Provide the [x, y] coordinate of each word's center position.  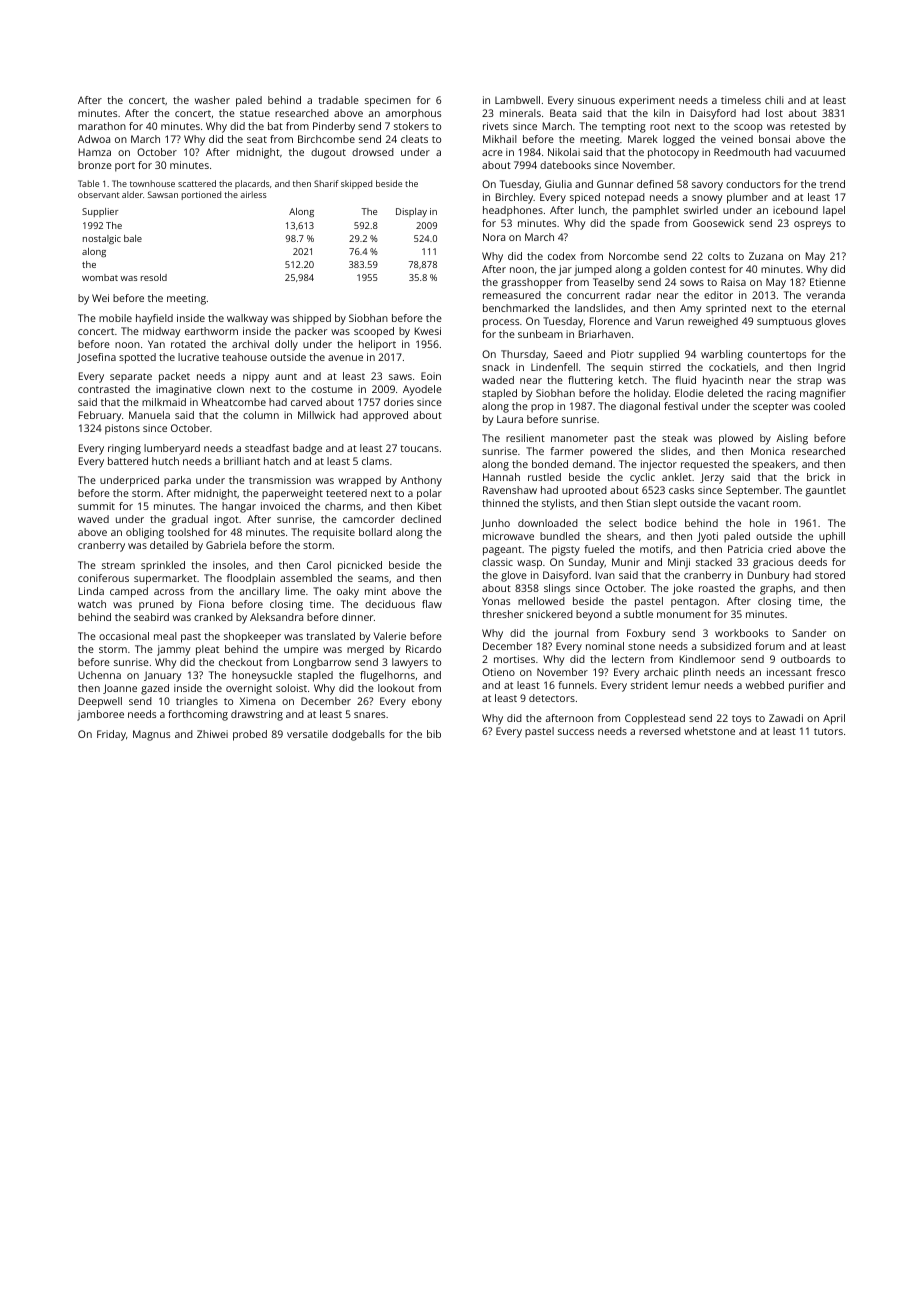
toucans [419, 448]
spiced [585, 198]
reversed [660, 731]
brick [818, 477]
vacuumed [820, 152]
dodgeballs [358, 735]
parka [177, 481]
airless [253, 194]
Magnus [151, 735]
